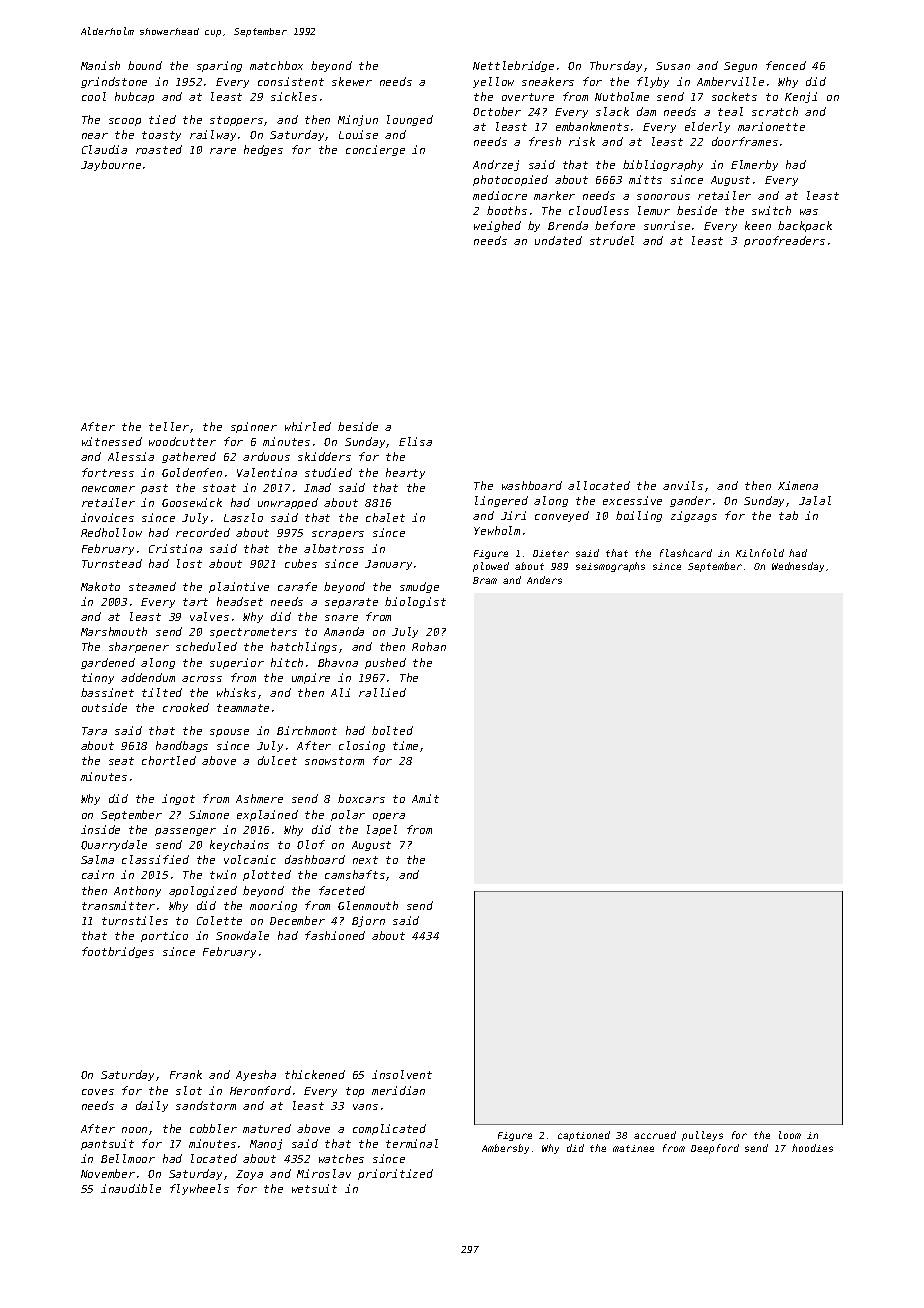  Describe the element at coordinates (395, 1174) in the screenshot. I see `prioritized` at that location.
